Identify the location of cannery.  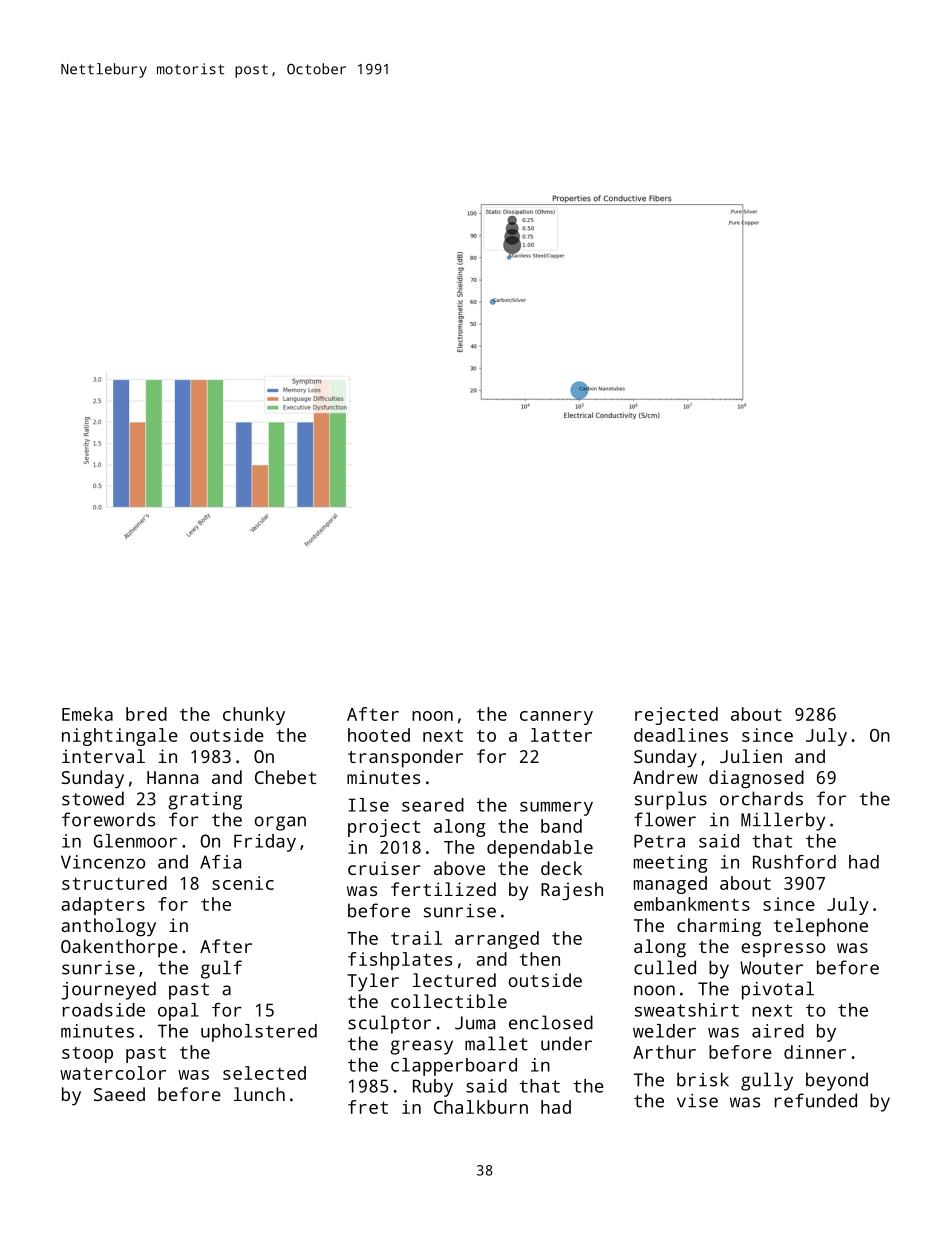
(556, 718).
